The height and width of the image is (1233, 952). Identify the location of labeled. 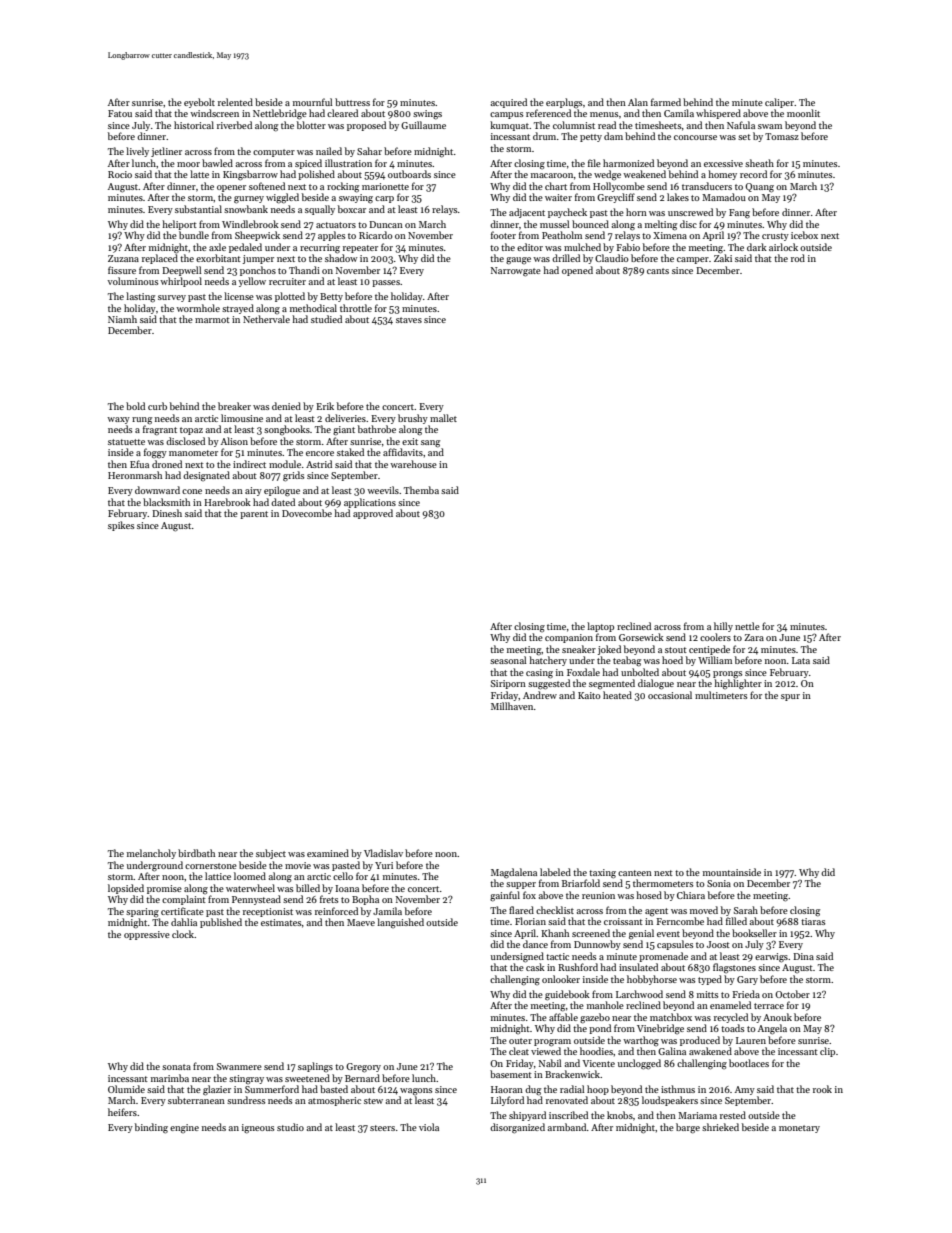
(555, 872).
